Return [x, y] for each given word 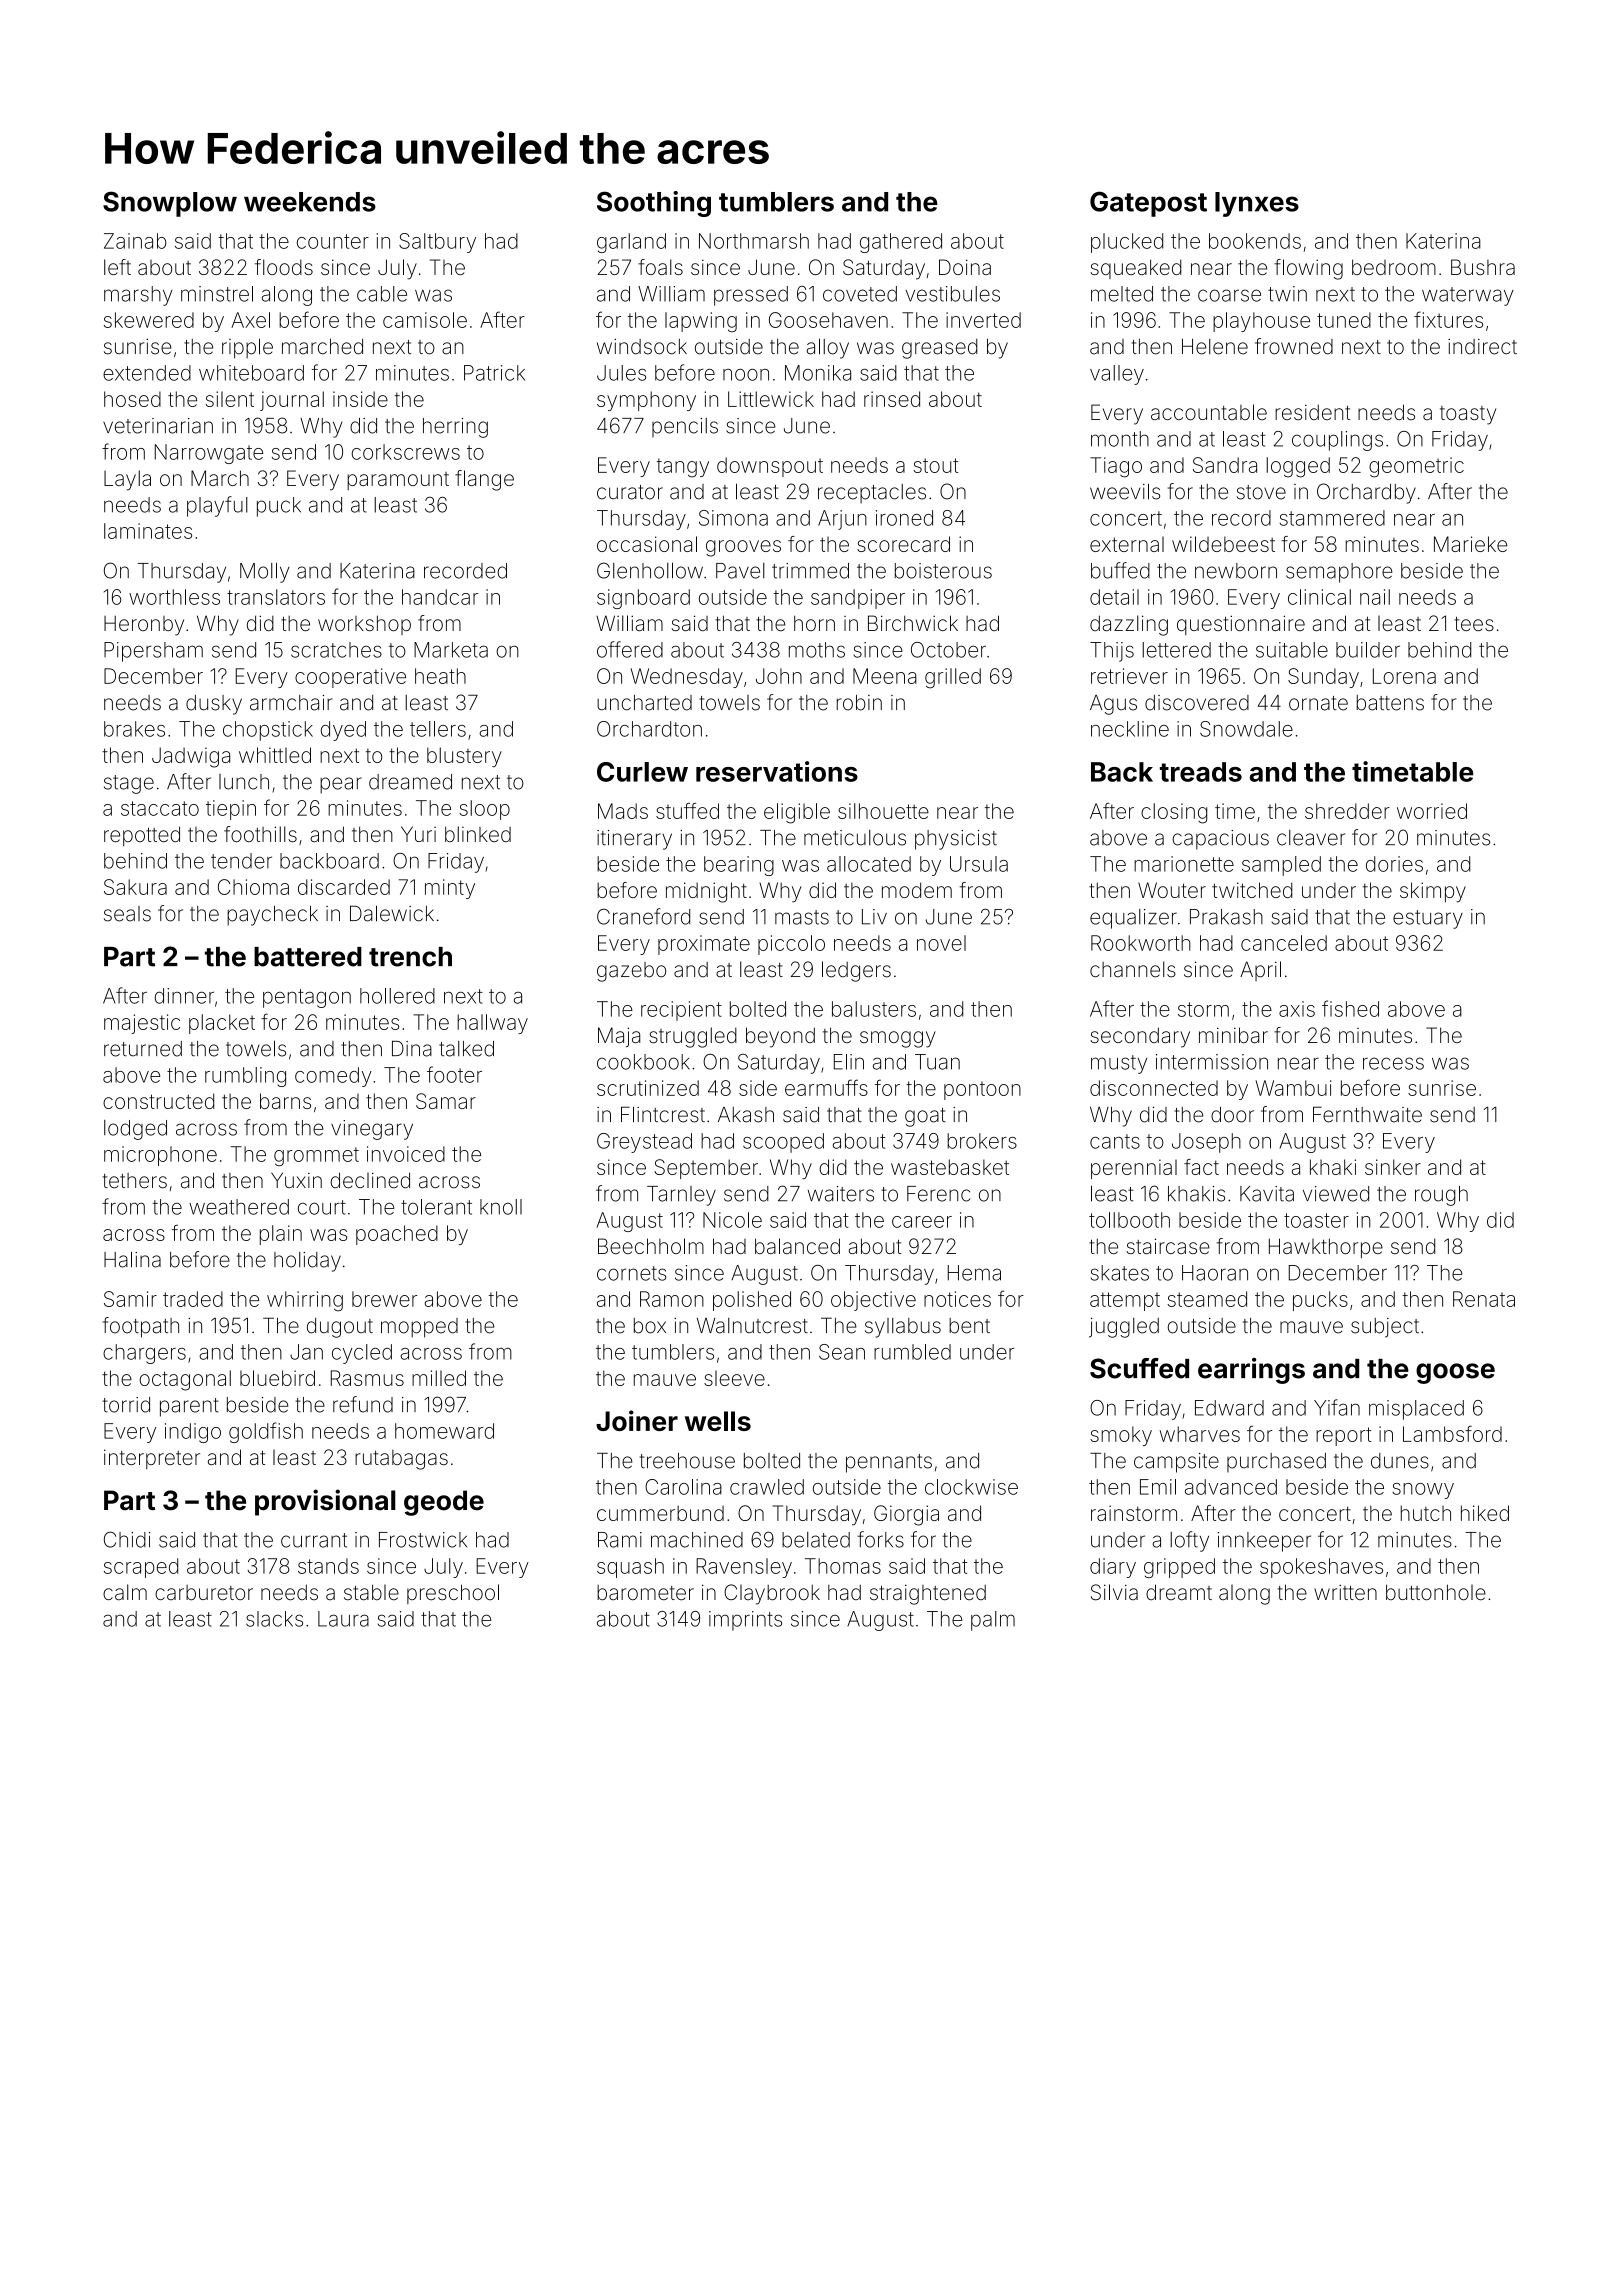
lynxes [1257, 204]
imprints [745, 1621]
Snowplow [170, 204]
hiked [1485, 1513]
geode [444, 1503]
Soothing [654, 204]
